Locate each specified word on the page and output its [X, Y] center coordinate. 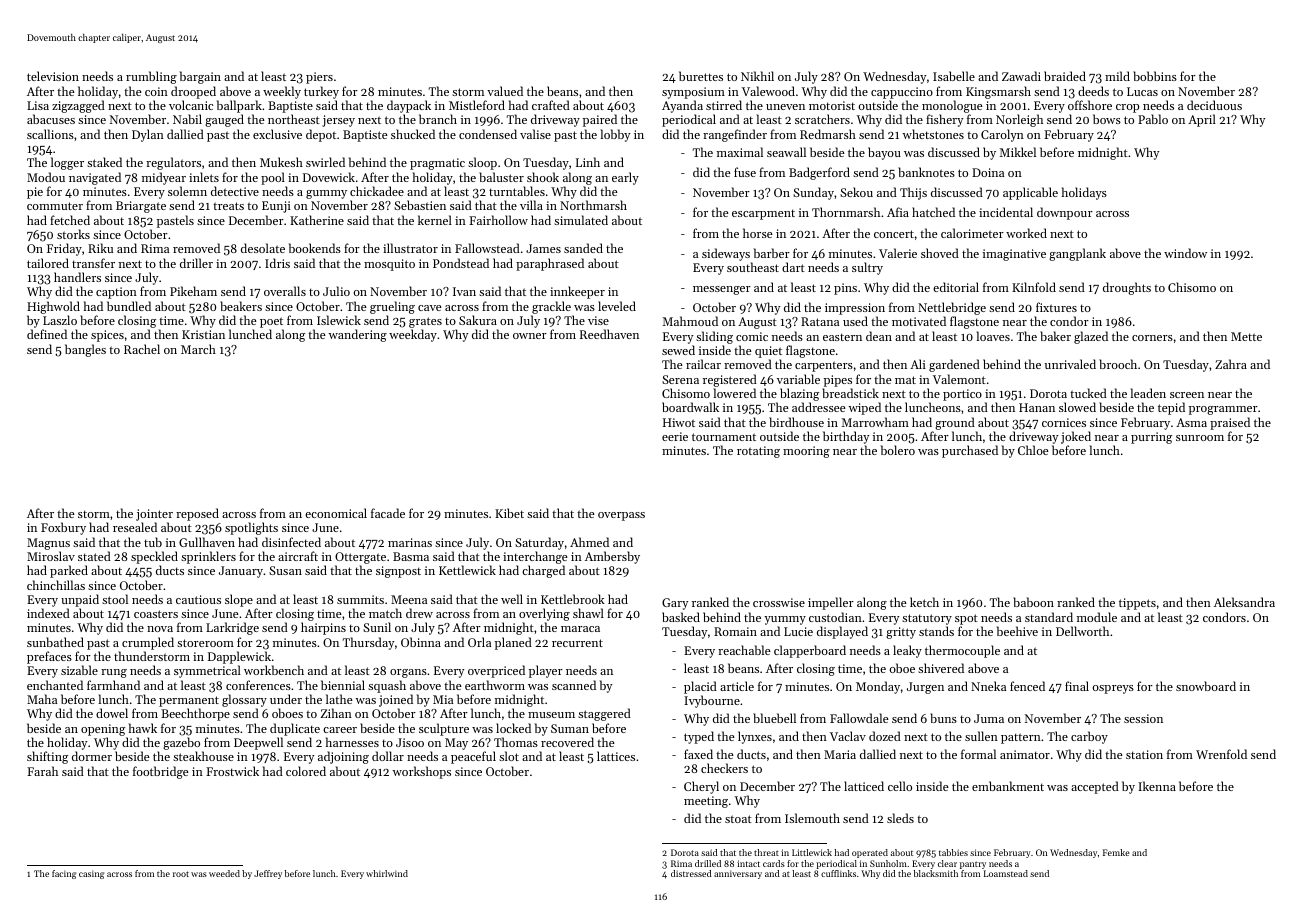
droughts [1127, 288]
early [625, 178]
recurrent [577, 643]
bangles [85, 350]
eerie [675, 436]
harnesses [352, 742]
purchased [970, 451]
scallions [50, 134]
